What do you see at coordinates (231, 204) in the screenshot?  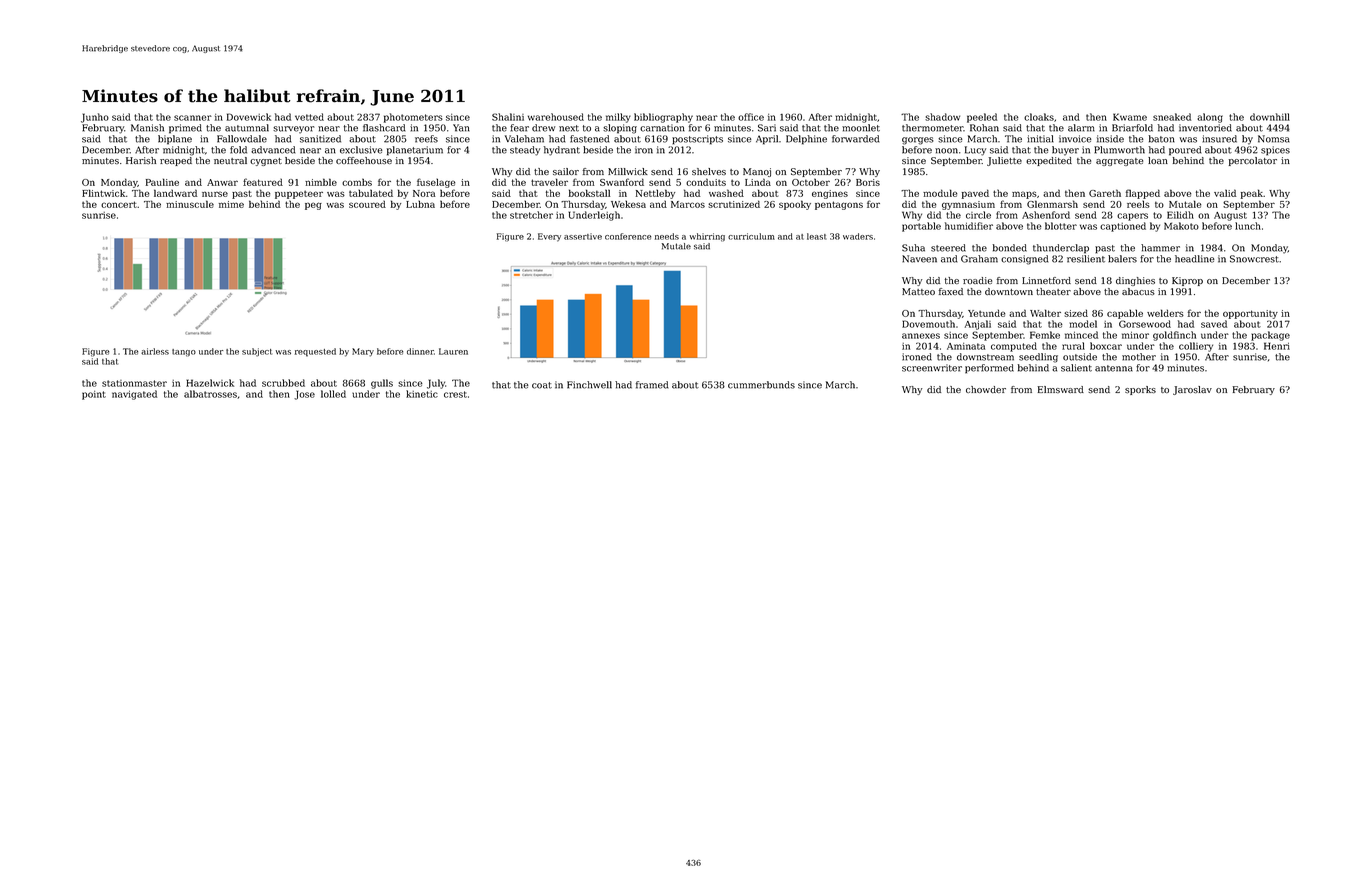 I see `mime` at bounding box center [231, 204].
